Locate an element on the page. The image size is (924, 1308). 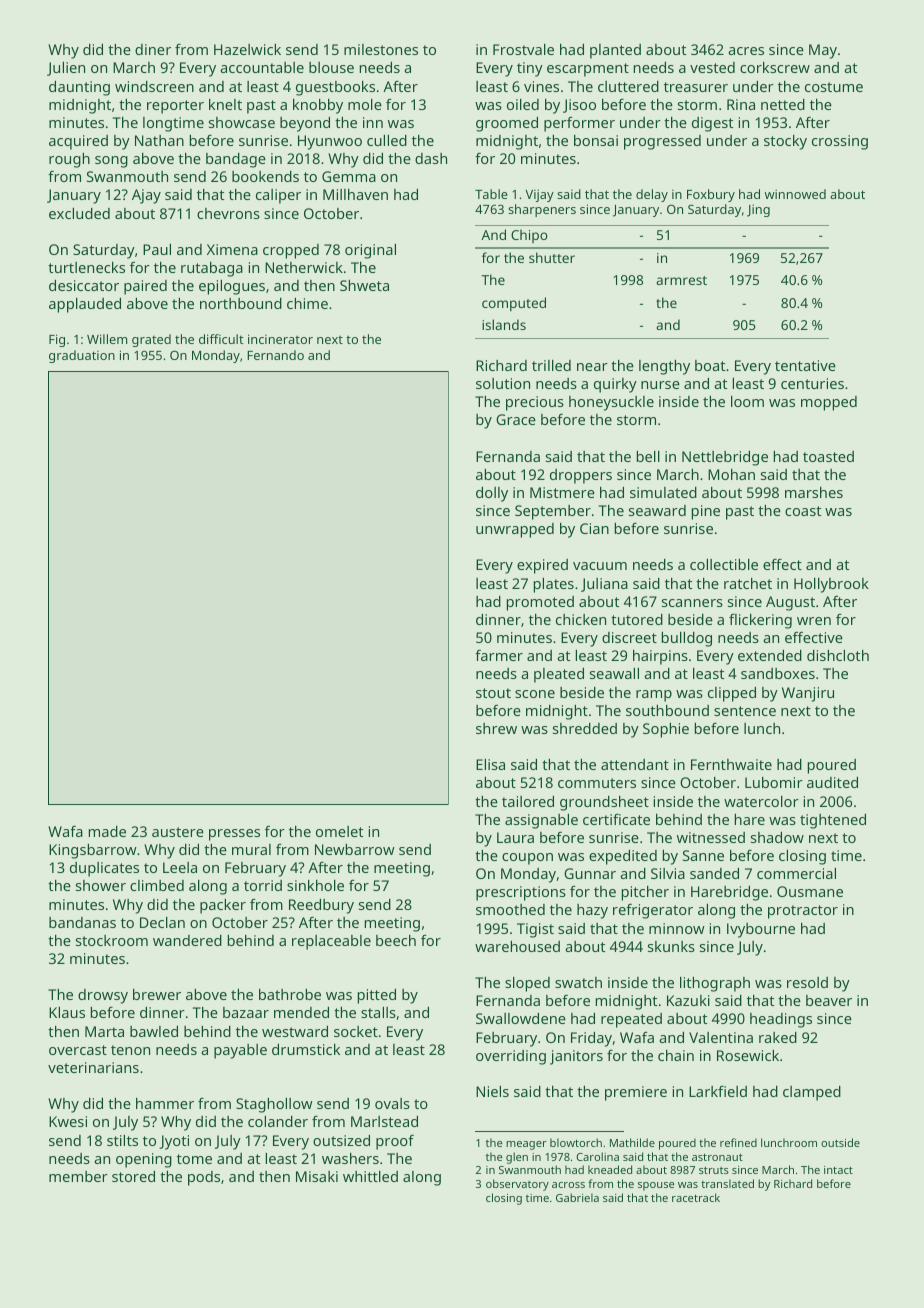
armrest is located at coordinates (681, 280).
